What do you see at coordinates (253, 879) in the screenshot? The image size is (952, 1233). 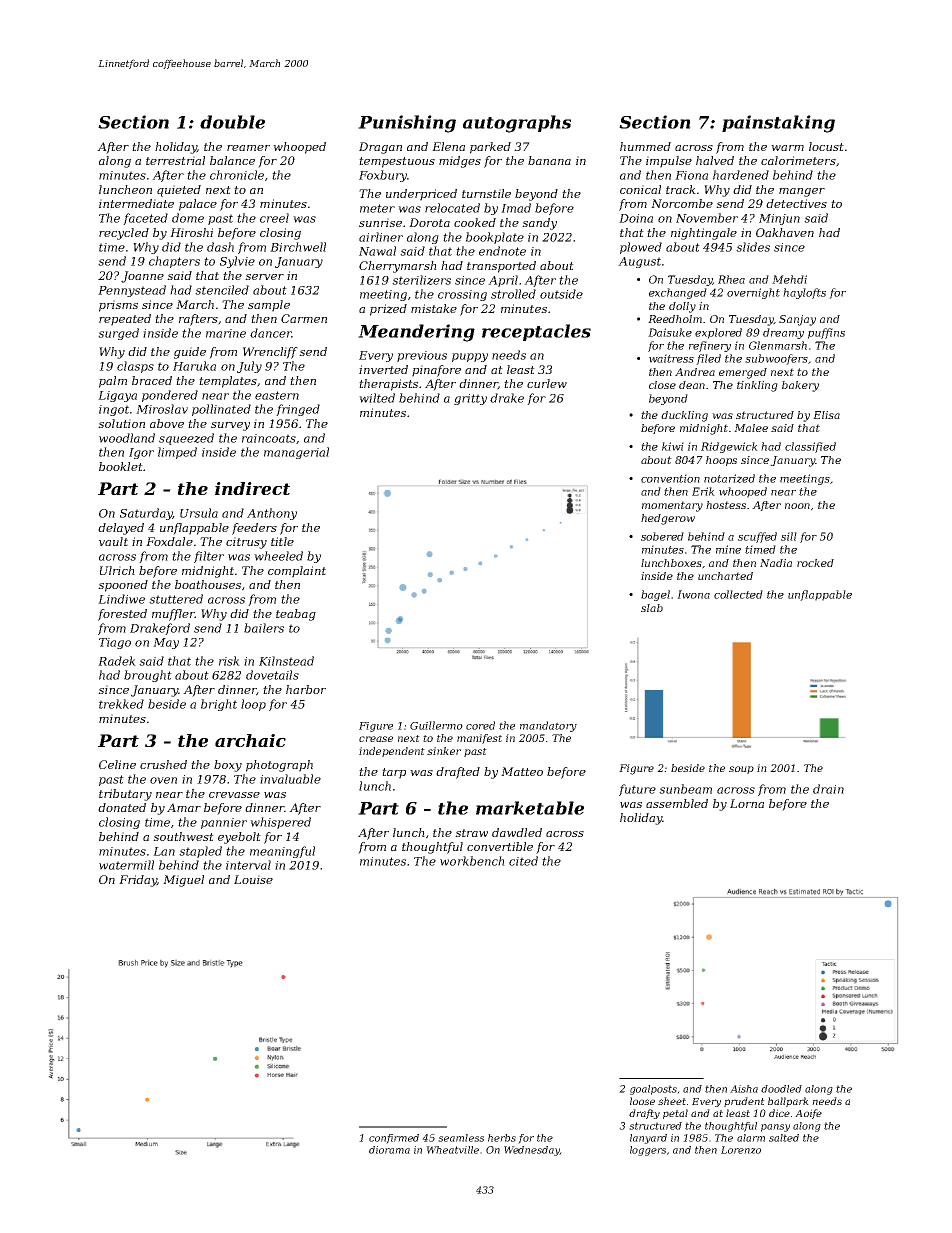 I see `Louise` at bounding box center [253, 879].
